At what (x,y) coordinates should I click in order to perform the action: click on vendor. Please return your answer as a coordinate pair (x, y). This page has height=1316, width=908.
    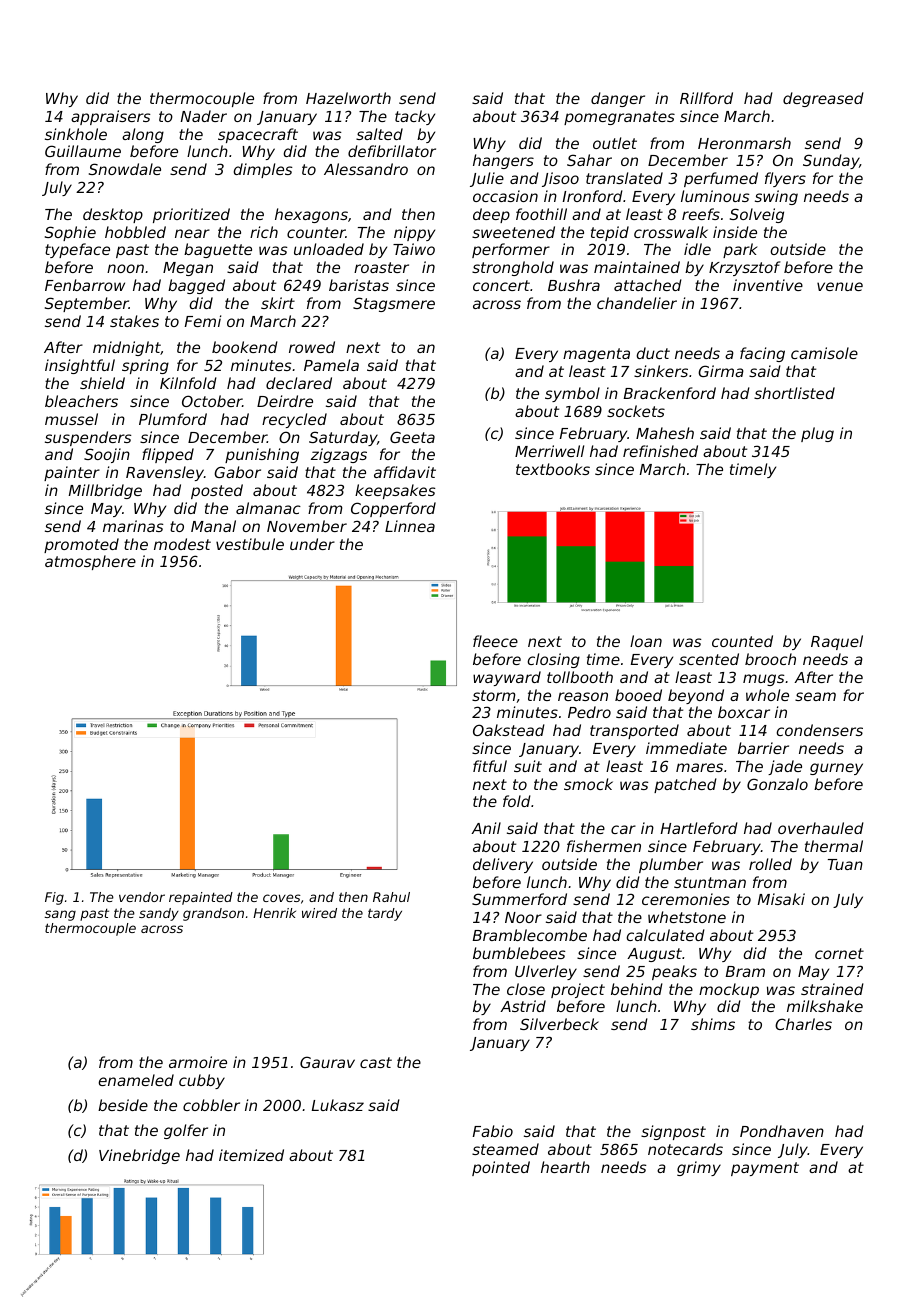
    Looking at the image, I should click on (142, 897).
